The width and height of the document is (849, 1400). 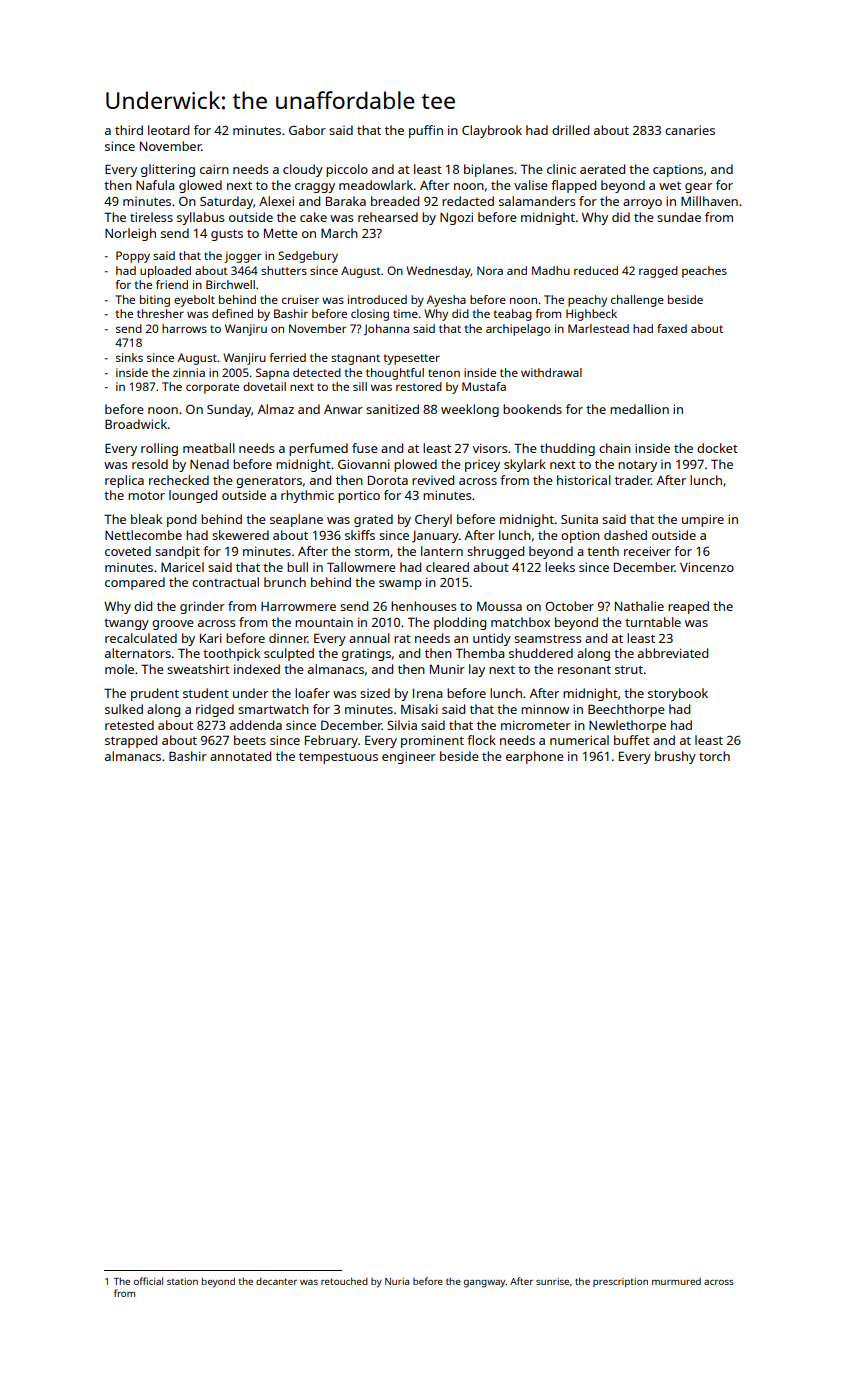 I want to click on station, so click(x=182, y=1281).
